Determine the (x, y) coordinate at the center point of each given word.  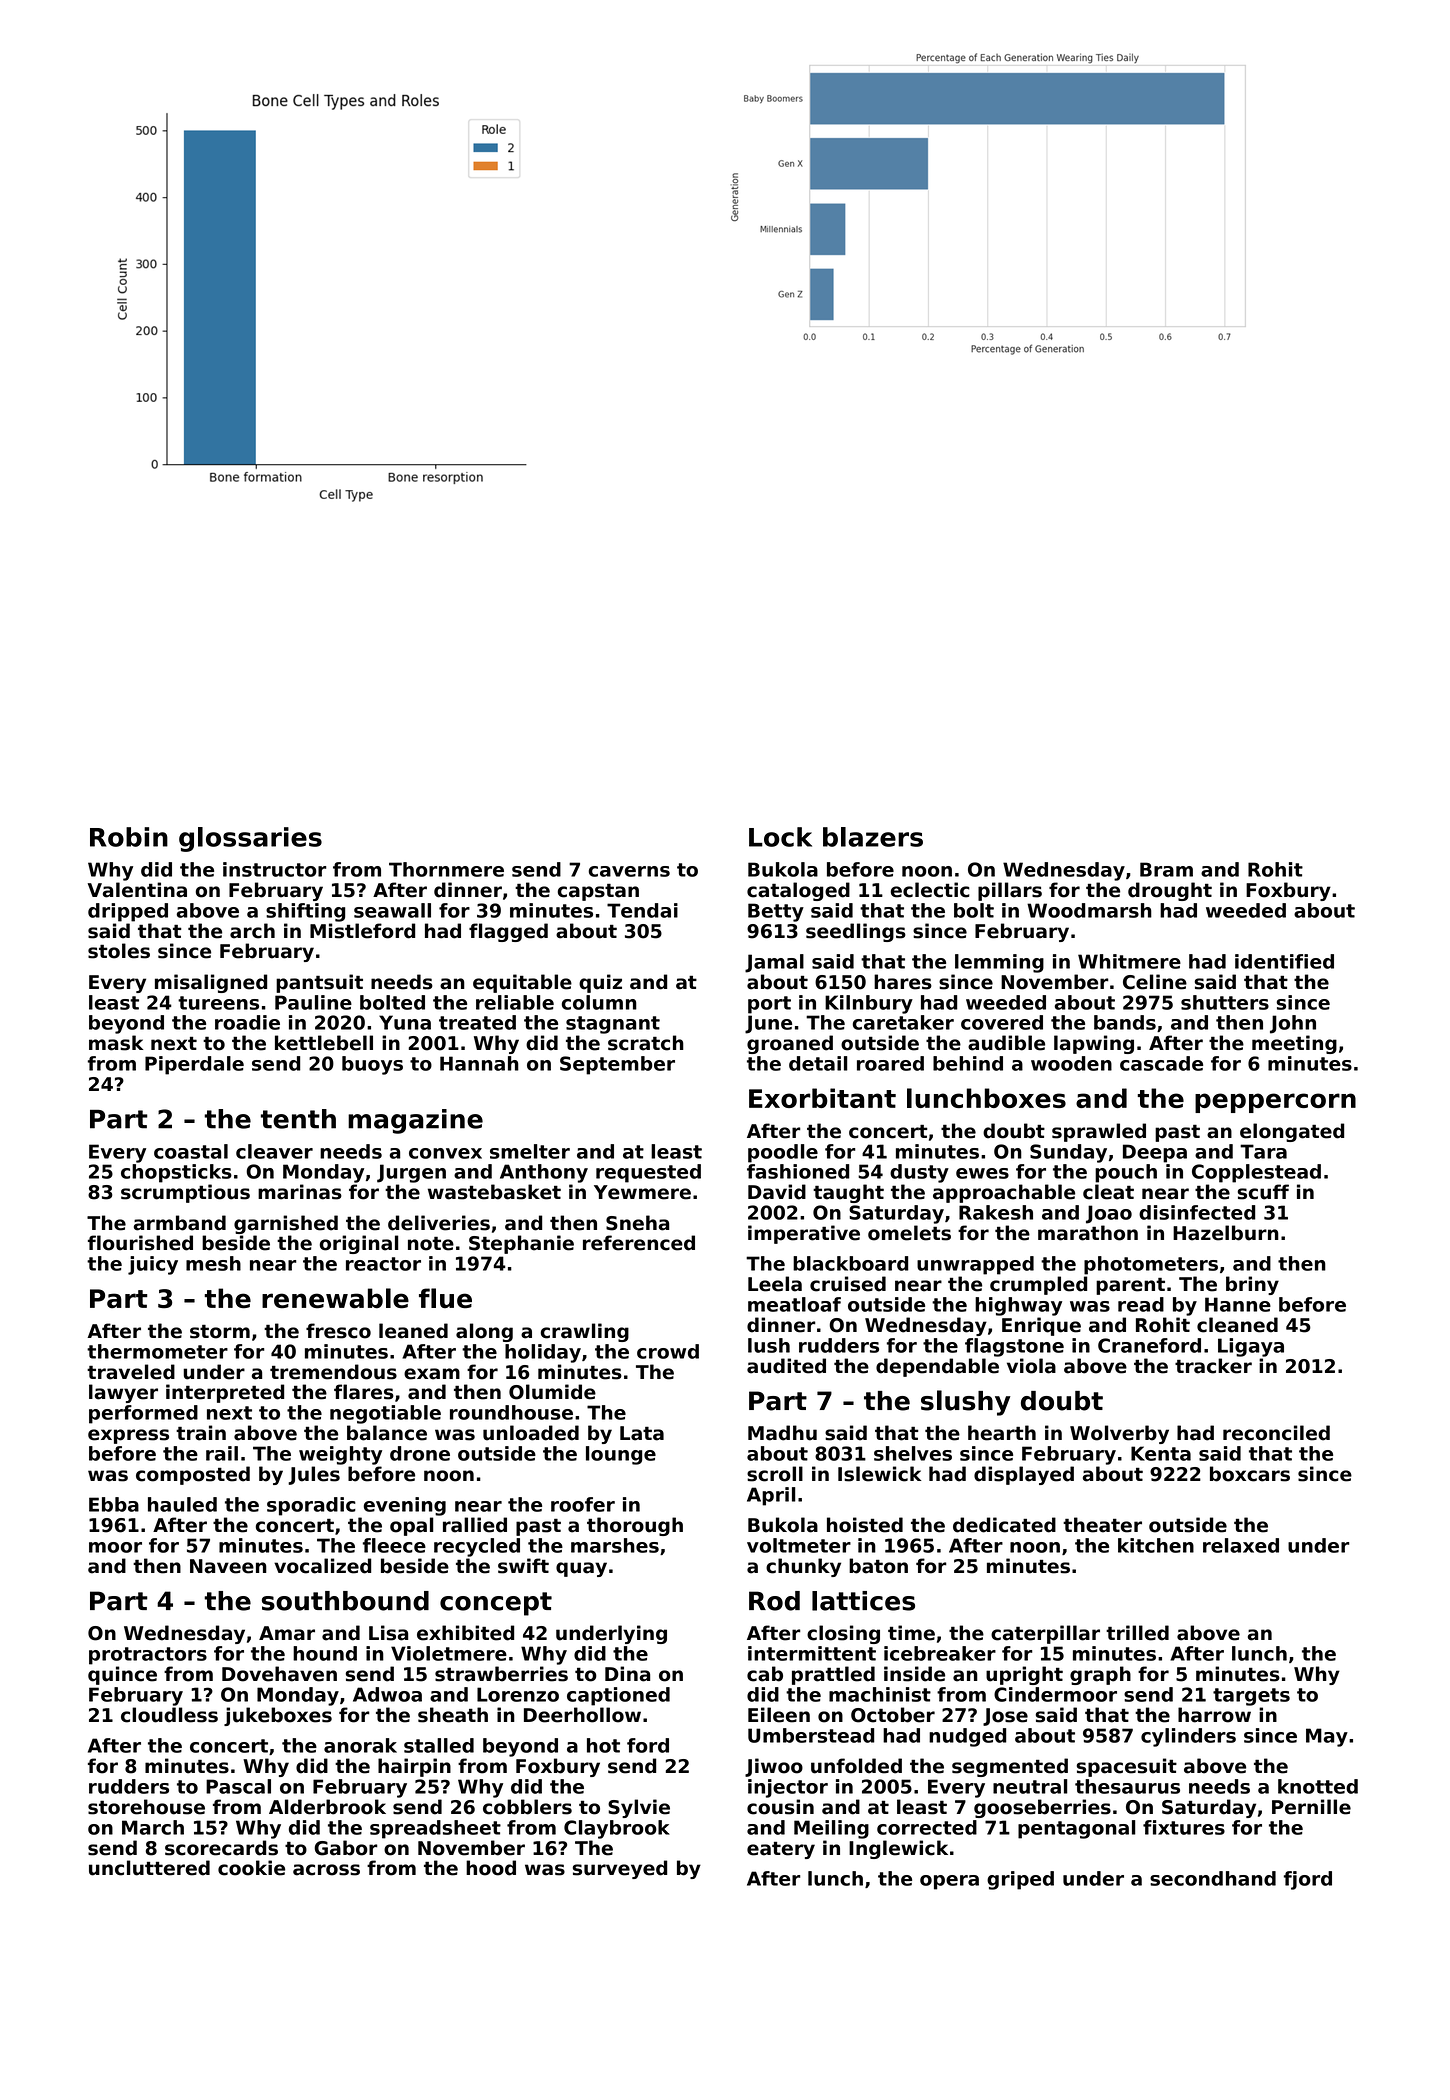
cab (765, 1674)
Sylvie (639, 1808)
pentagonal (1077, 1829)
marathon (1088, 1233)
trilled (1137, 1633)
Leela (775, 1284)
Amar (287, 1633)
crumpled (1038, 1285)
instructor (275, 869)
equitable (522, 983)
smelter (530, 1151)
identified (1284, 961)
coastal (191, 1151)
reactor (383, 1264)
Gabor (346, 1848)
